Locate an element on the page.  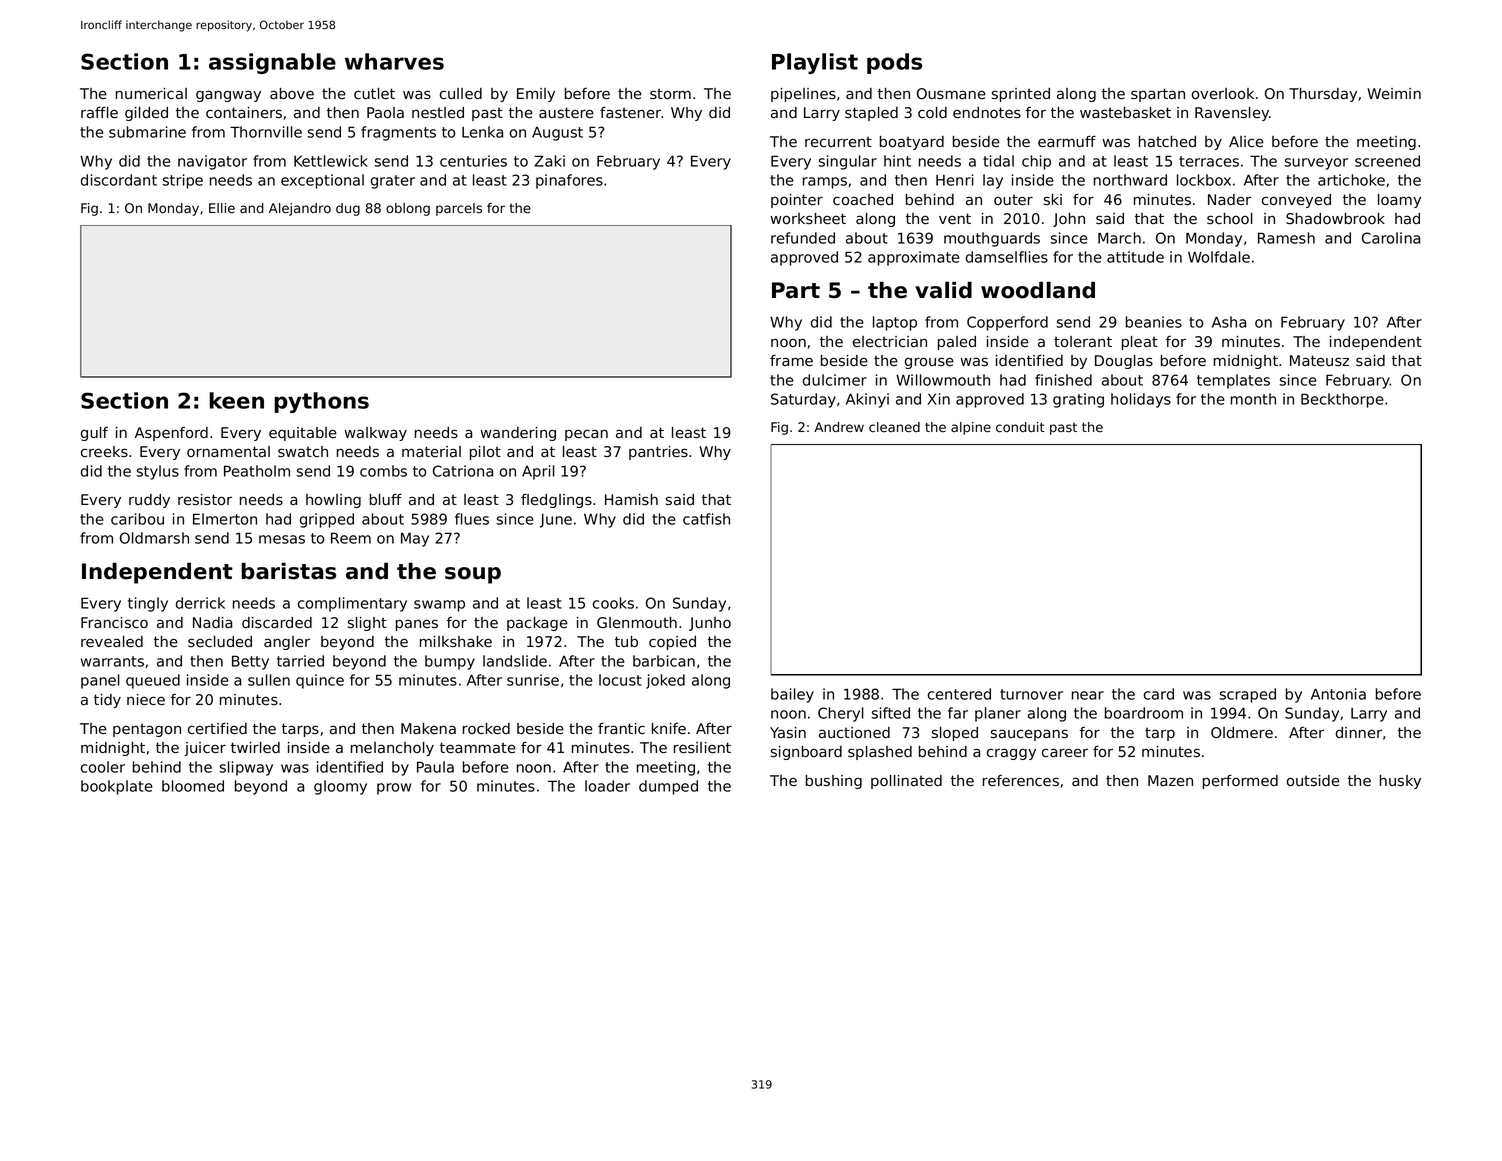
sprinted is located at coordinates (1021, 95).
